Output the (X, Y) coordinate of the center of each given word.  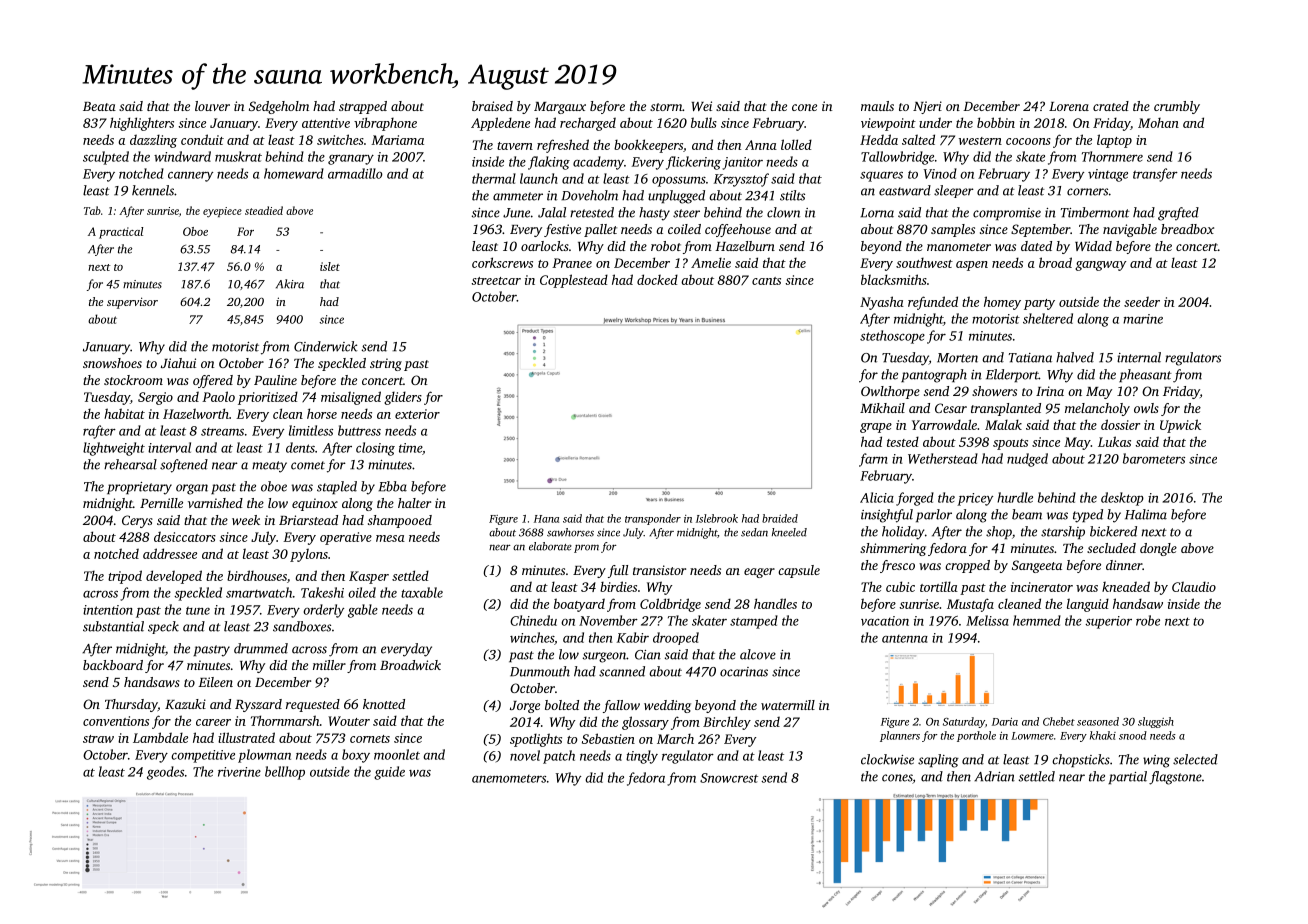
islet (330, 266)
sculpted (106, 158)
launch (539, 178)
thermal (494, 178)
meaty (269, 467)
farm (873, 460)
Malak (1003, 424)
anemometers (509, 779)
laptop (1114, 141)
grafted (1178, 214)
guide (389, 773)
